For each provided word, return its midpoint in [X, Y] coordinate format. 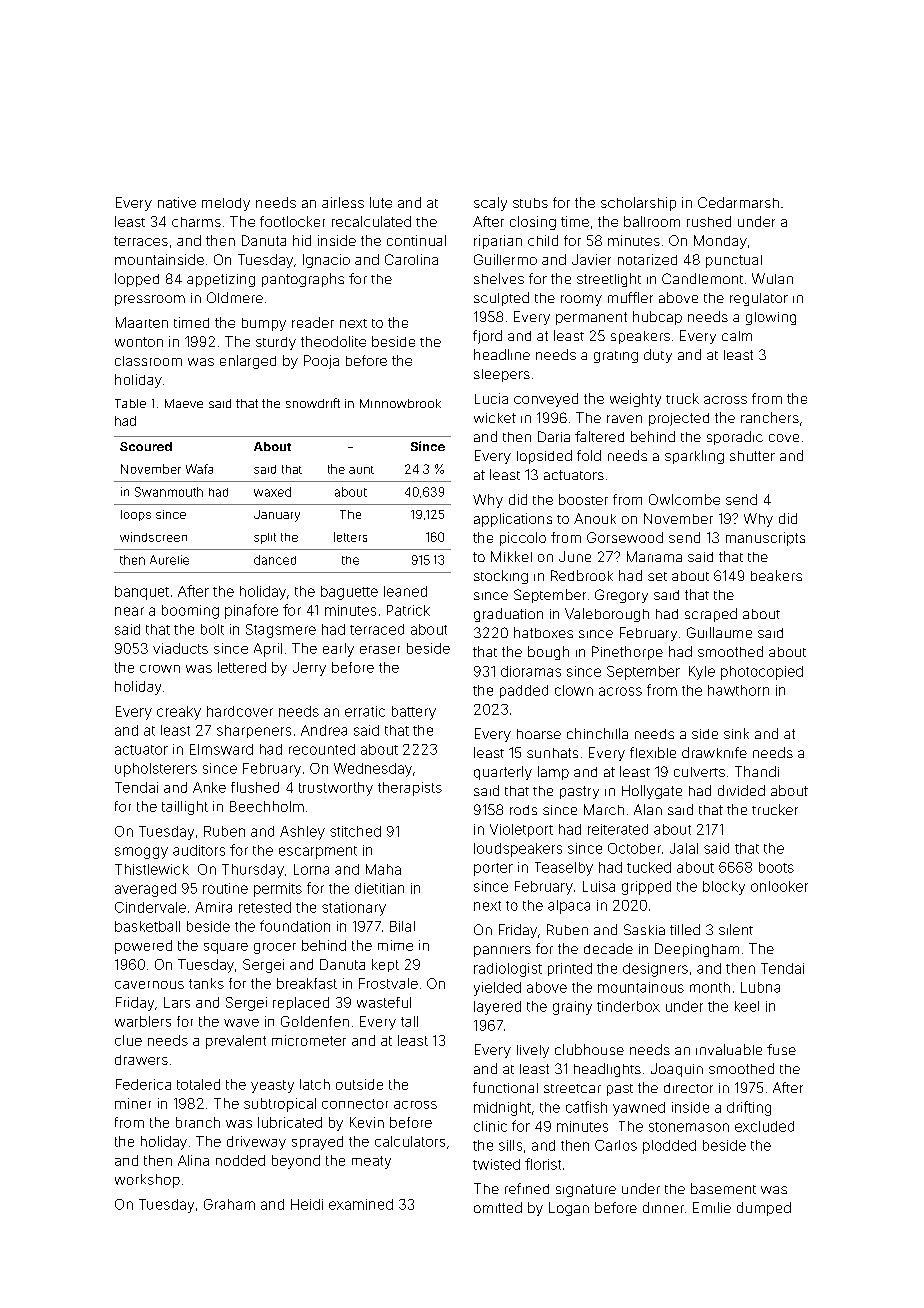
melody [226, 204]
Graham [229, 1204]
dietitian [379, 888]
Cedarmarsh [738, 202]
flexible [653, 752]
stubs [530, 203]
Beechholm [267, 806]
